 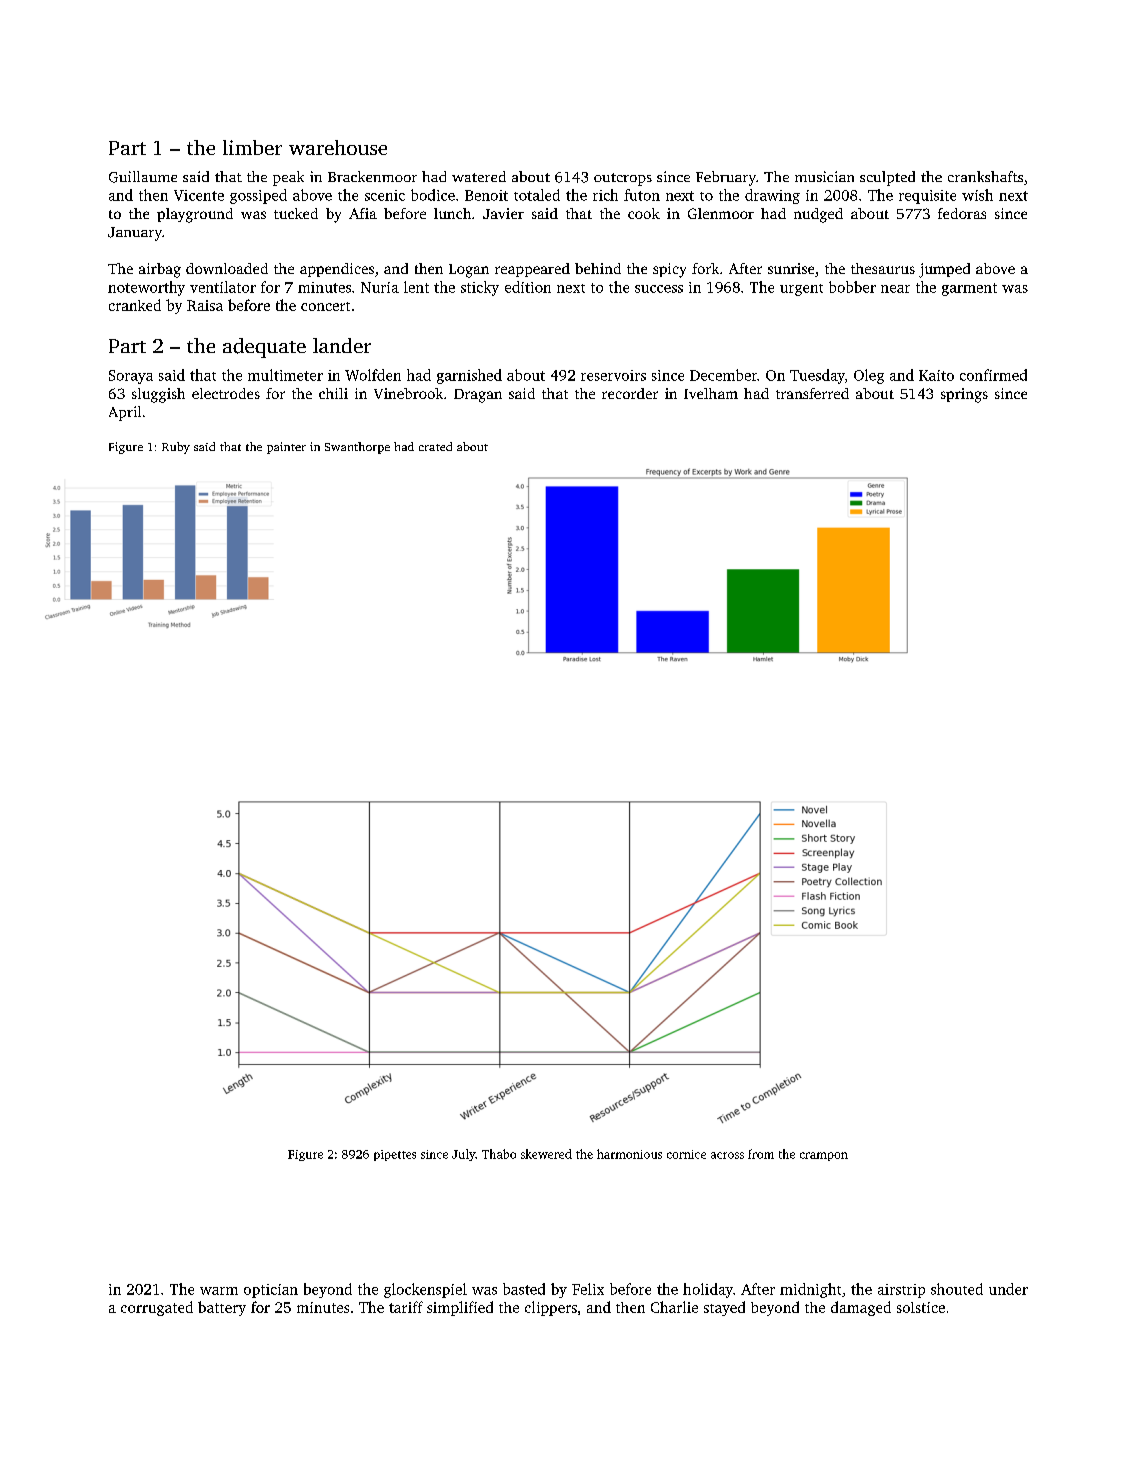 I want to click on outcrops, so click(x=623, y=179).
